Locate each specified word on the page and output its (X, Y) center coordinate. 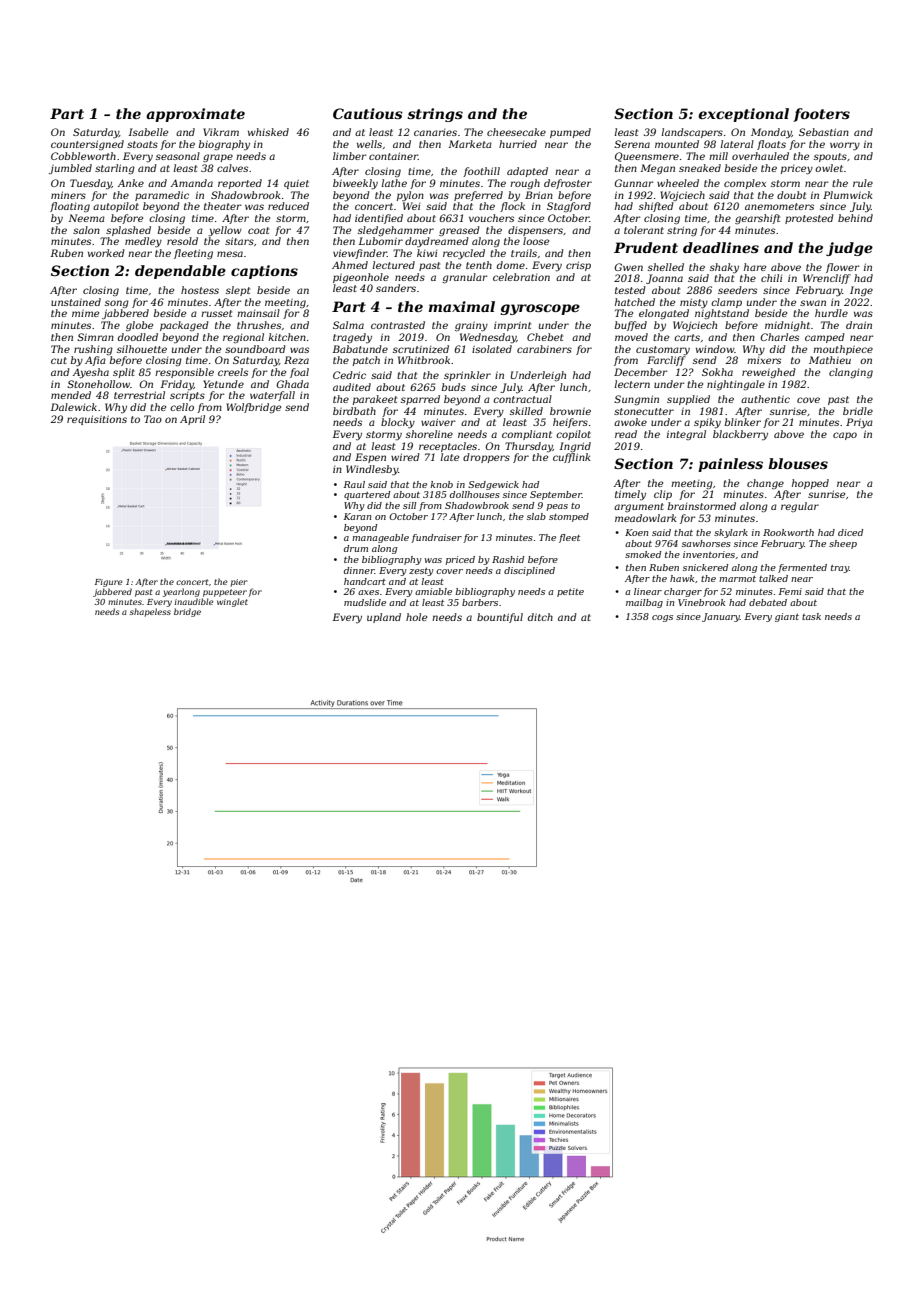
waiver (438, 422)
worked (106, 253)
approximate (195, 115)
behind (855, 218)
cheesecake (516, 132)
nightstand (722, 314)
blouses (798, 463)
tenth (479, 265)
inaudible (194, 601)
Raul (354, 484)
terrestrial (139, 395)
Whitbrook (424, 360)
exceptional (743, 115)
